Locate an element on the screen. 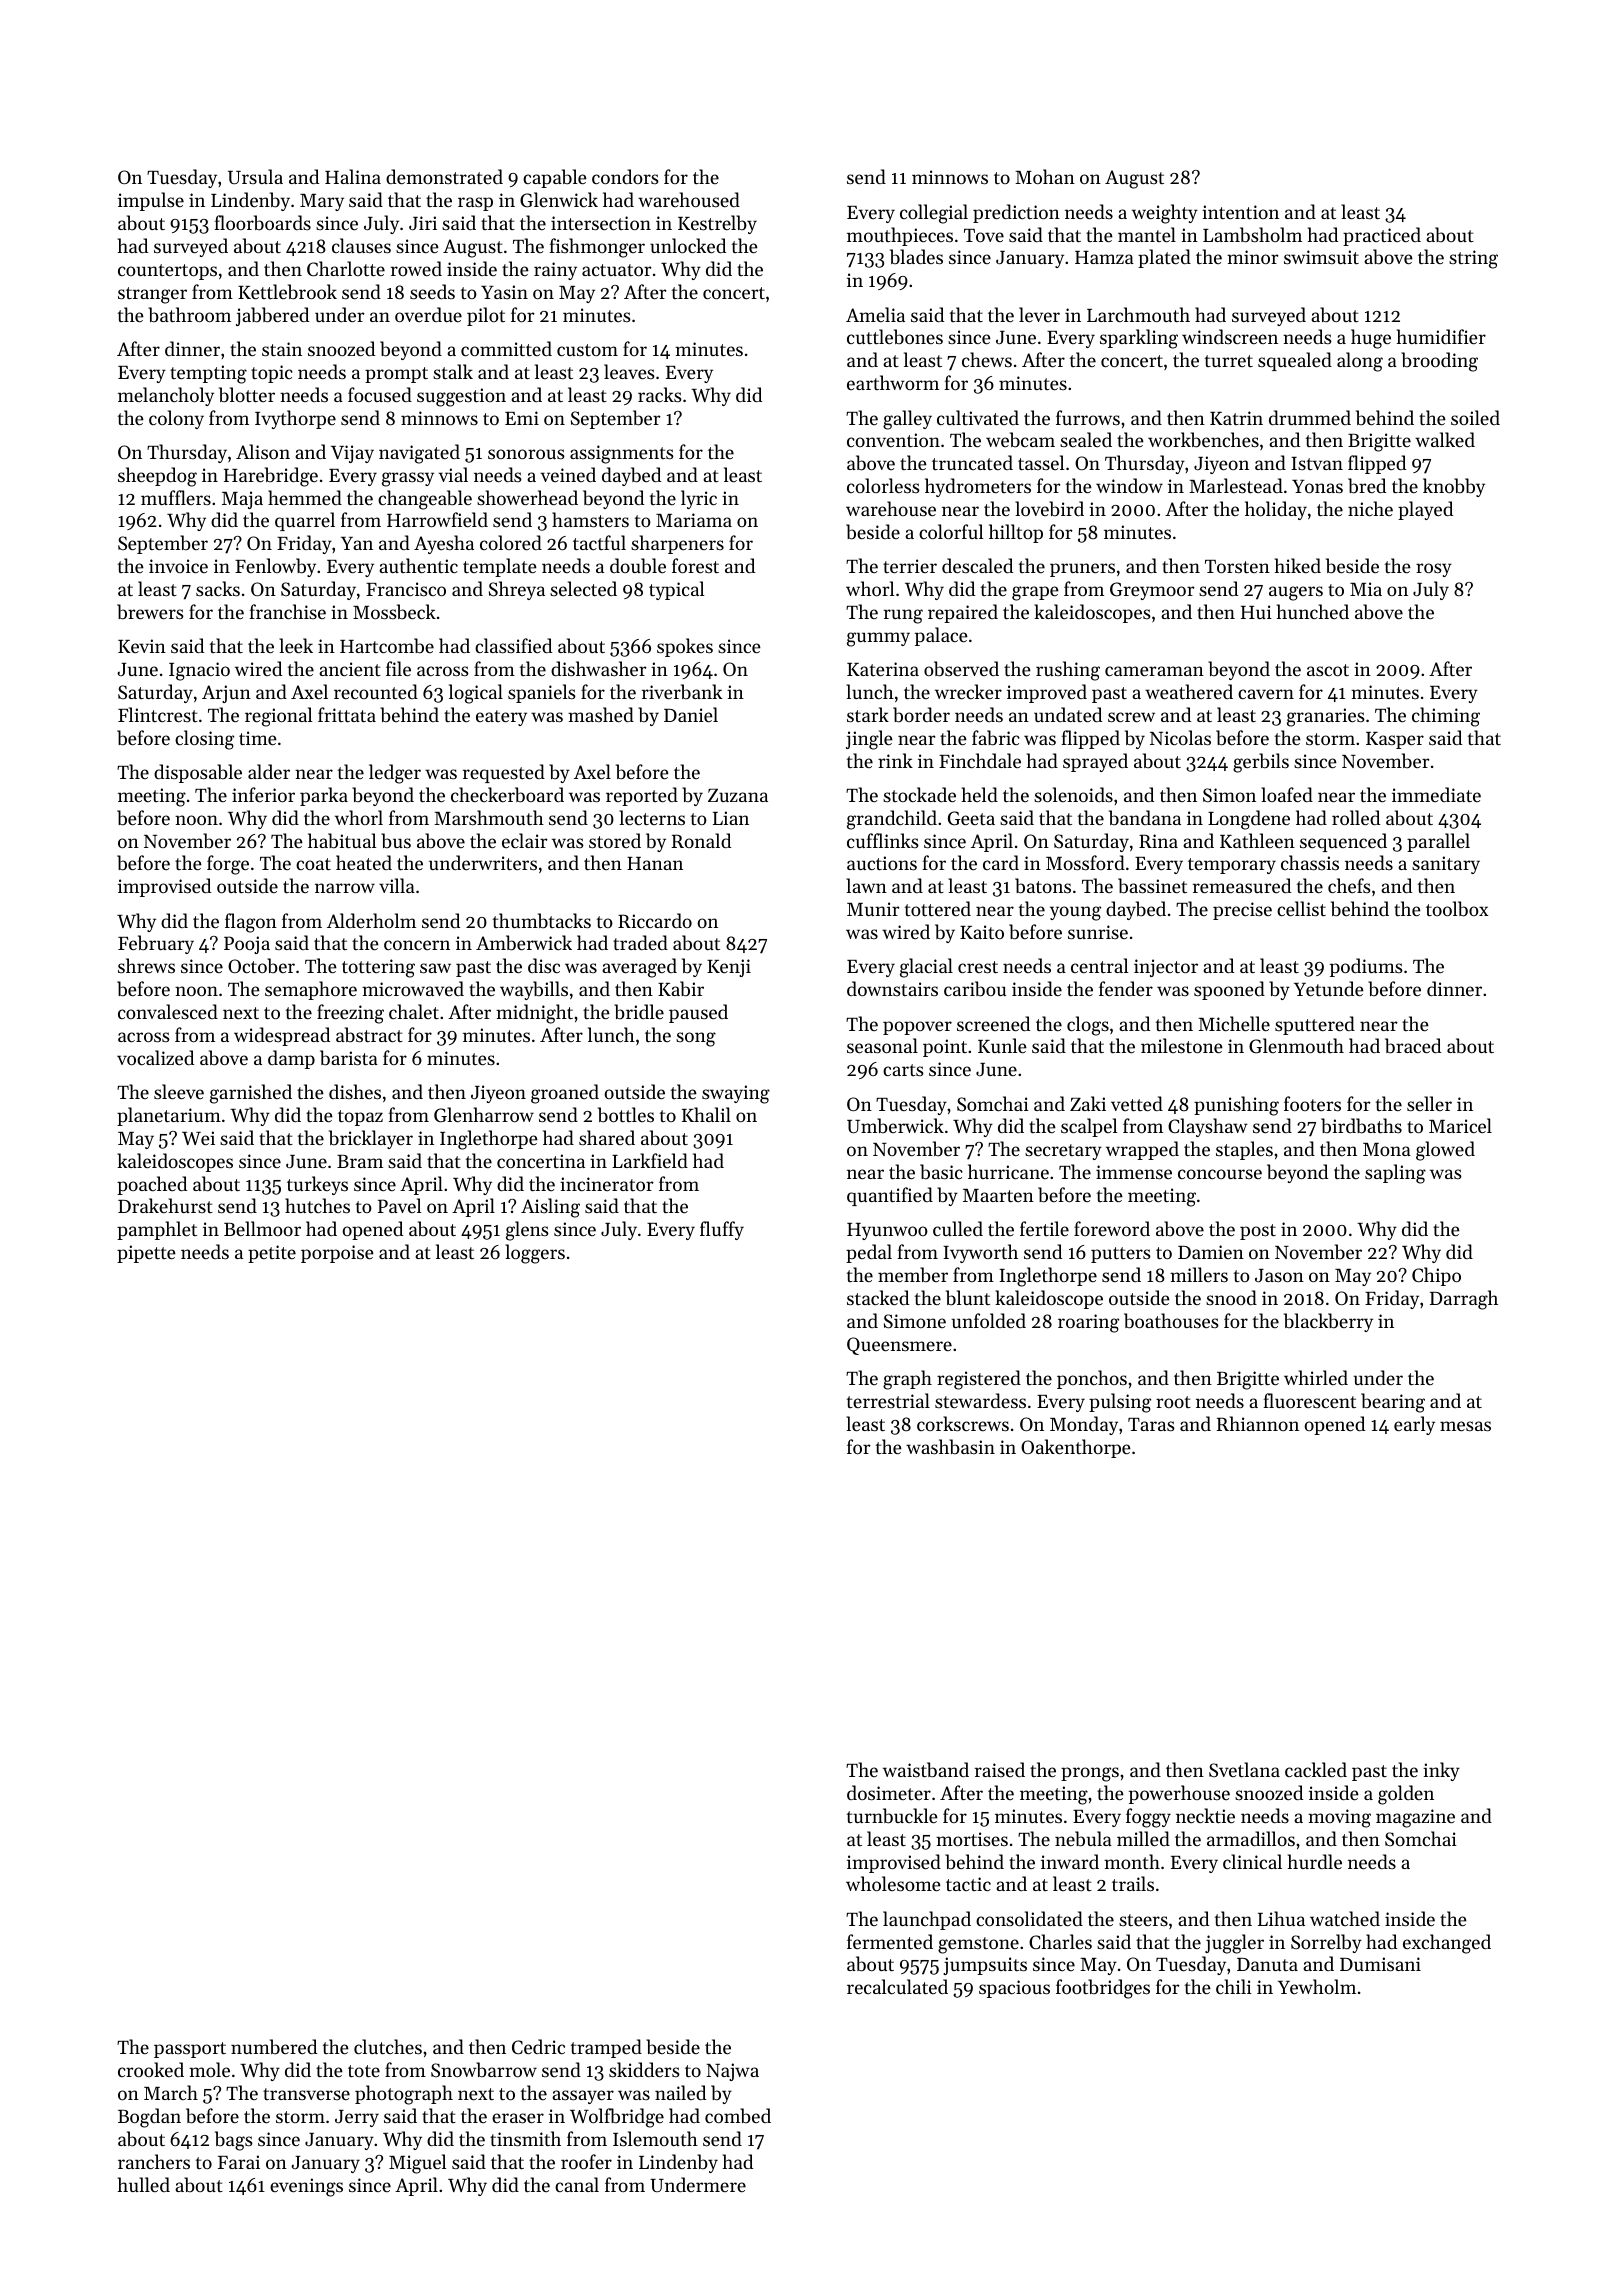 The height and width of the screenshot is (2292, 1620). Cedric is located at coordinates (538, 2046).
